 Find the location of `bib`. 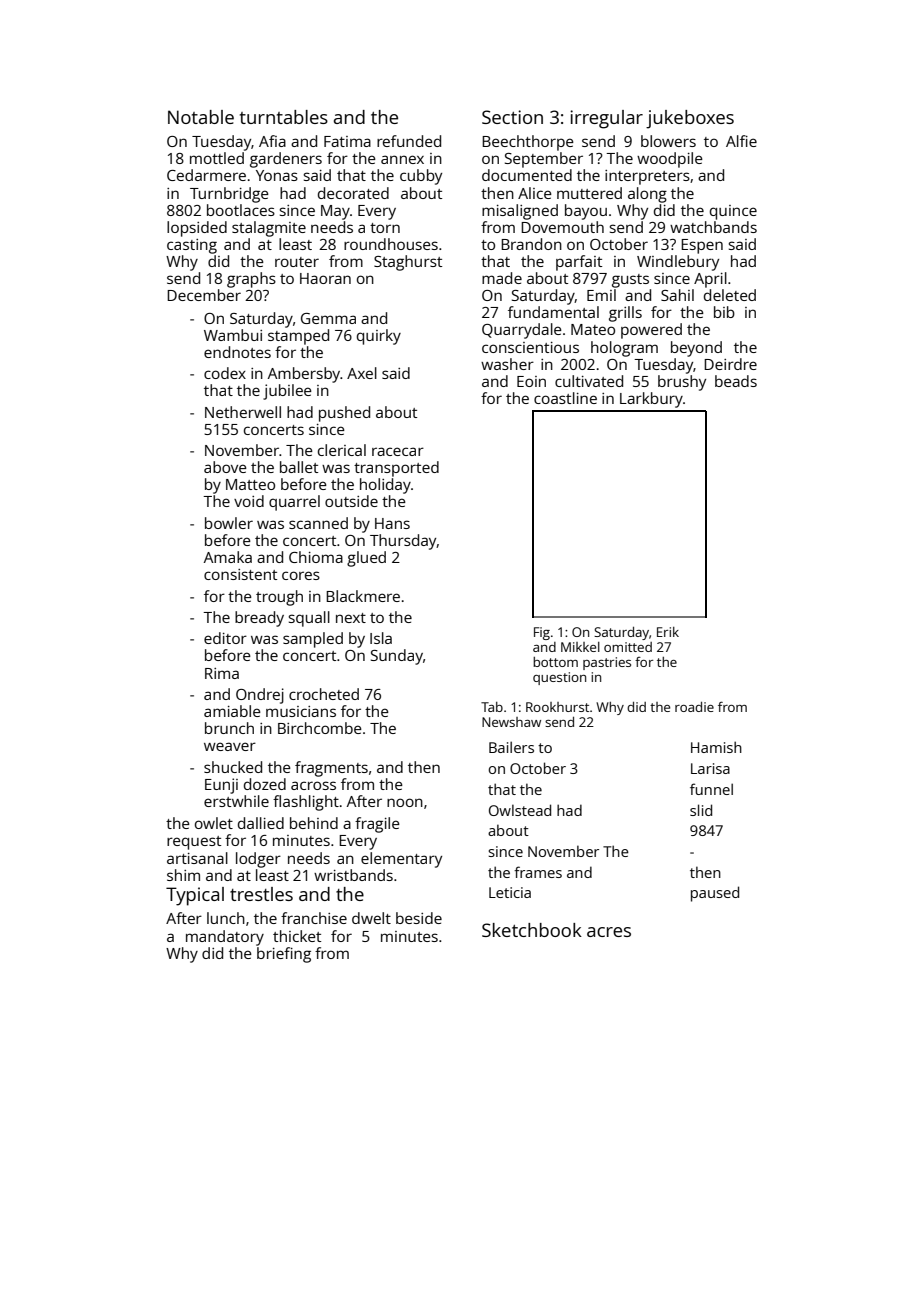

bib is located at coordinates (724, 312).
